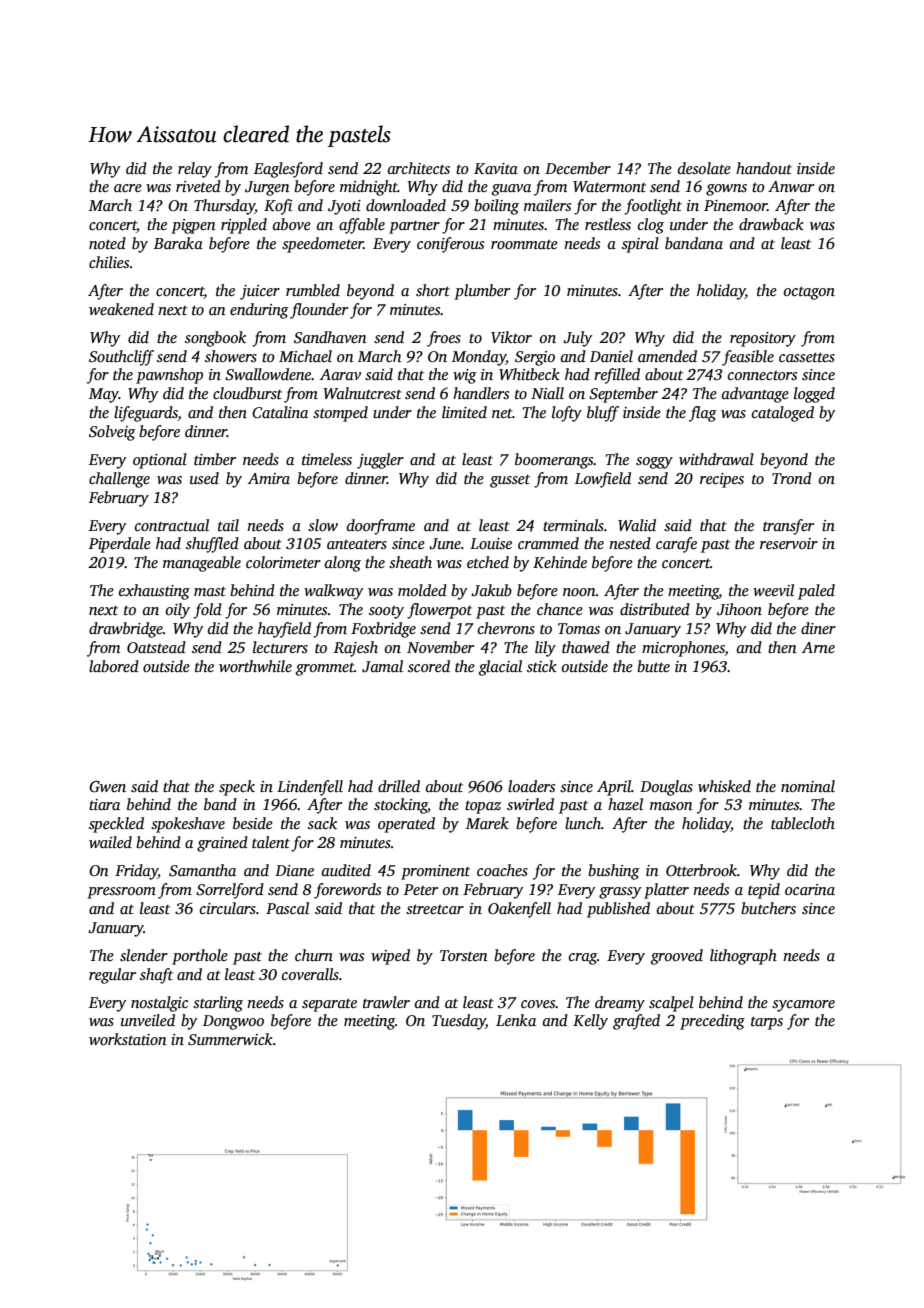 The width and height of the screenshot is (924, 1308). Describe the element at coordinates (399, 786) in the screenshot. I see `drilled` at that location.
